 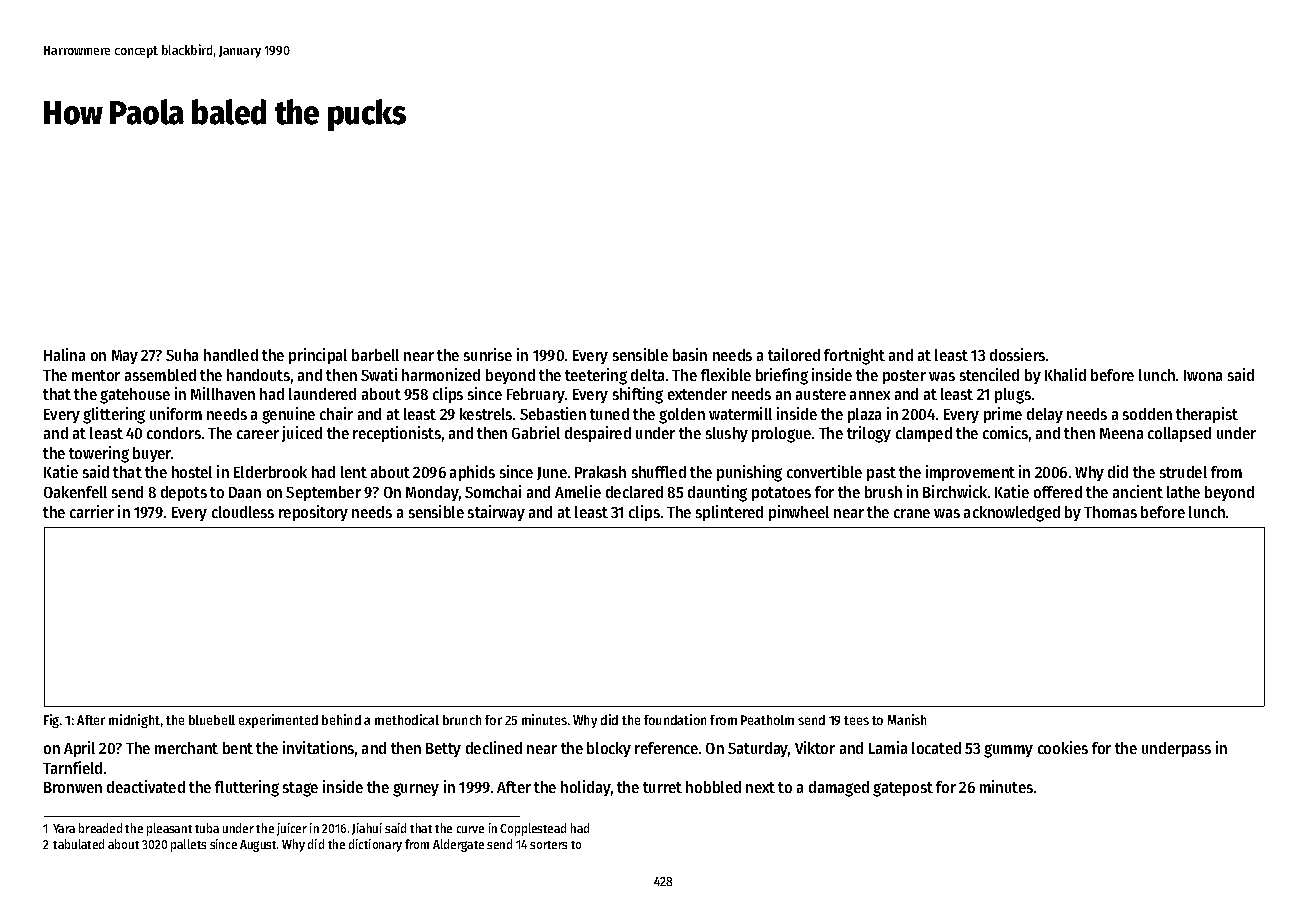 What do you see at coordinates (675, 719) in the screenshot?
I see `foundation` at bounding box center [675, 719].
